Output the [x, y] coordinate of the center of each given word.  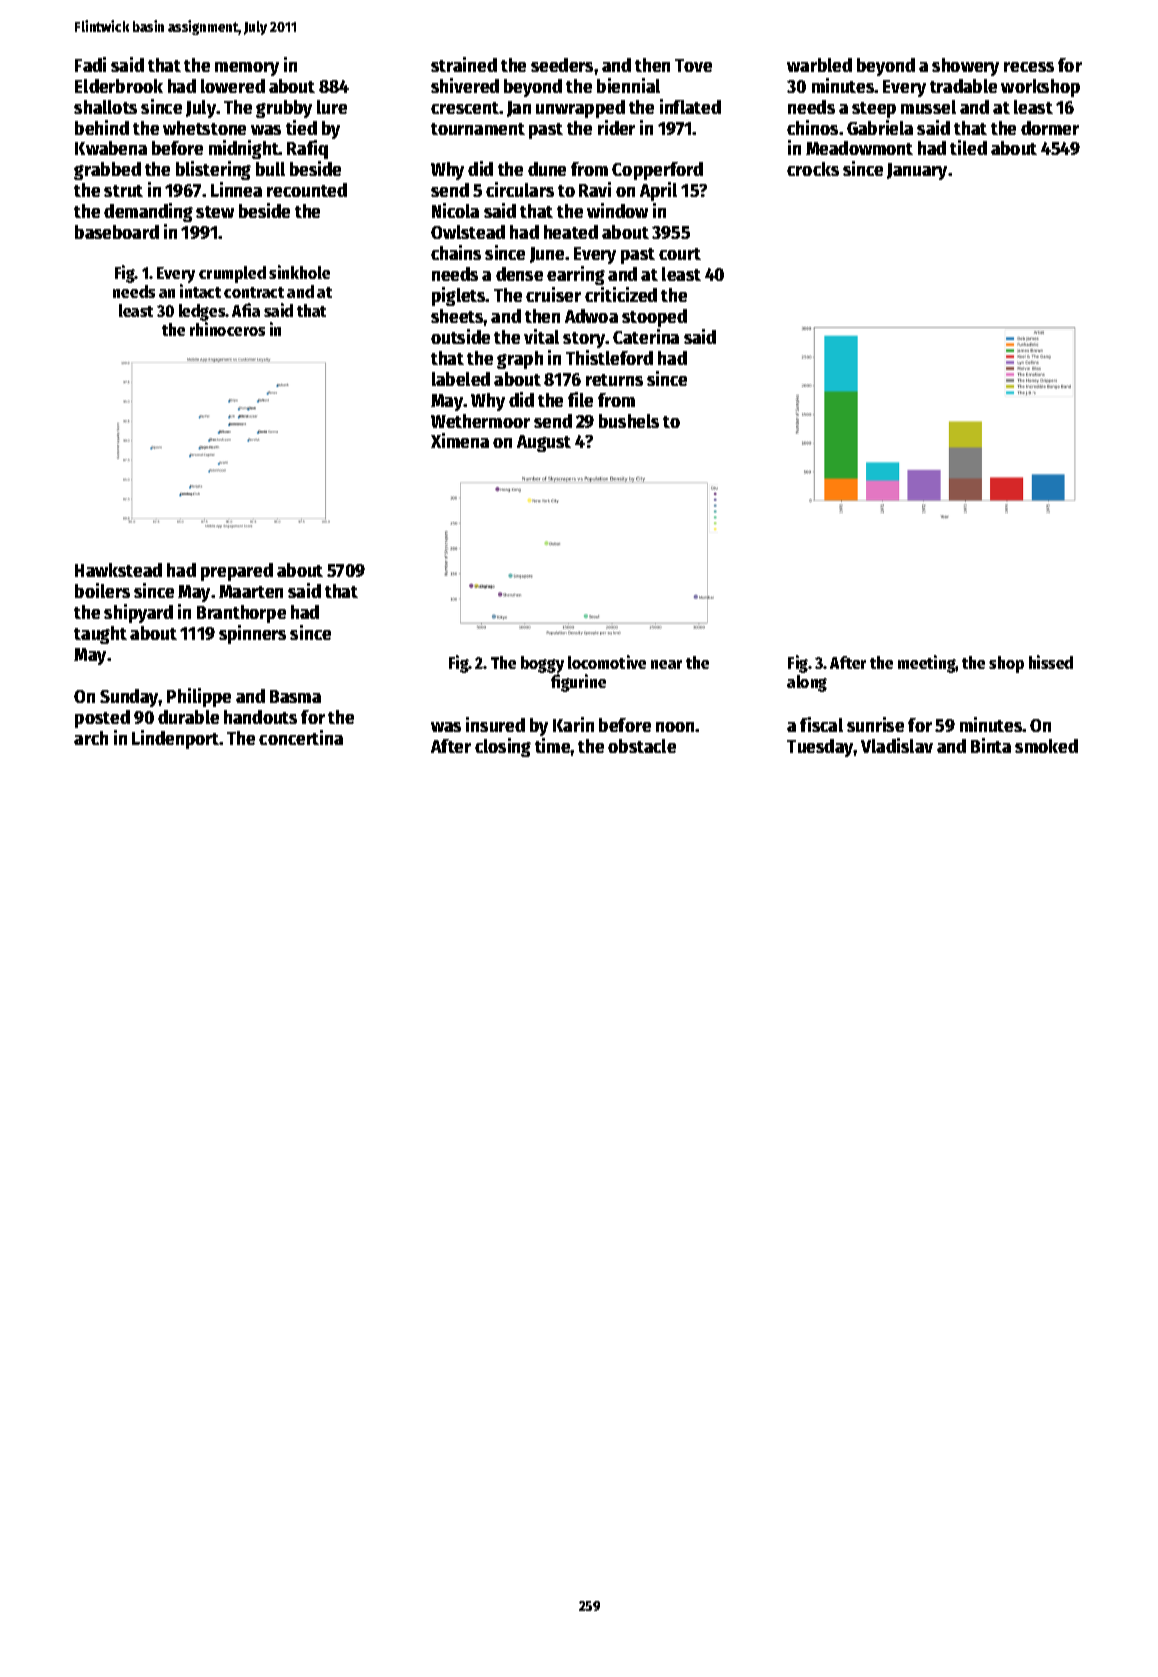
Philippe [199, 697]
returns [614, 380]
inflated [690, 106]
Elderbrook [119, 86]
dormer [1050, 128]
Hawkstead [118, 570]
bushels [629, 421]
